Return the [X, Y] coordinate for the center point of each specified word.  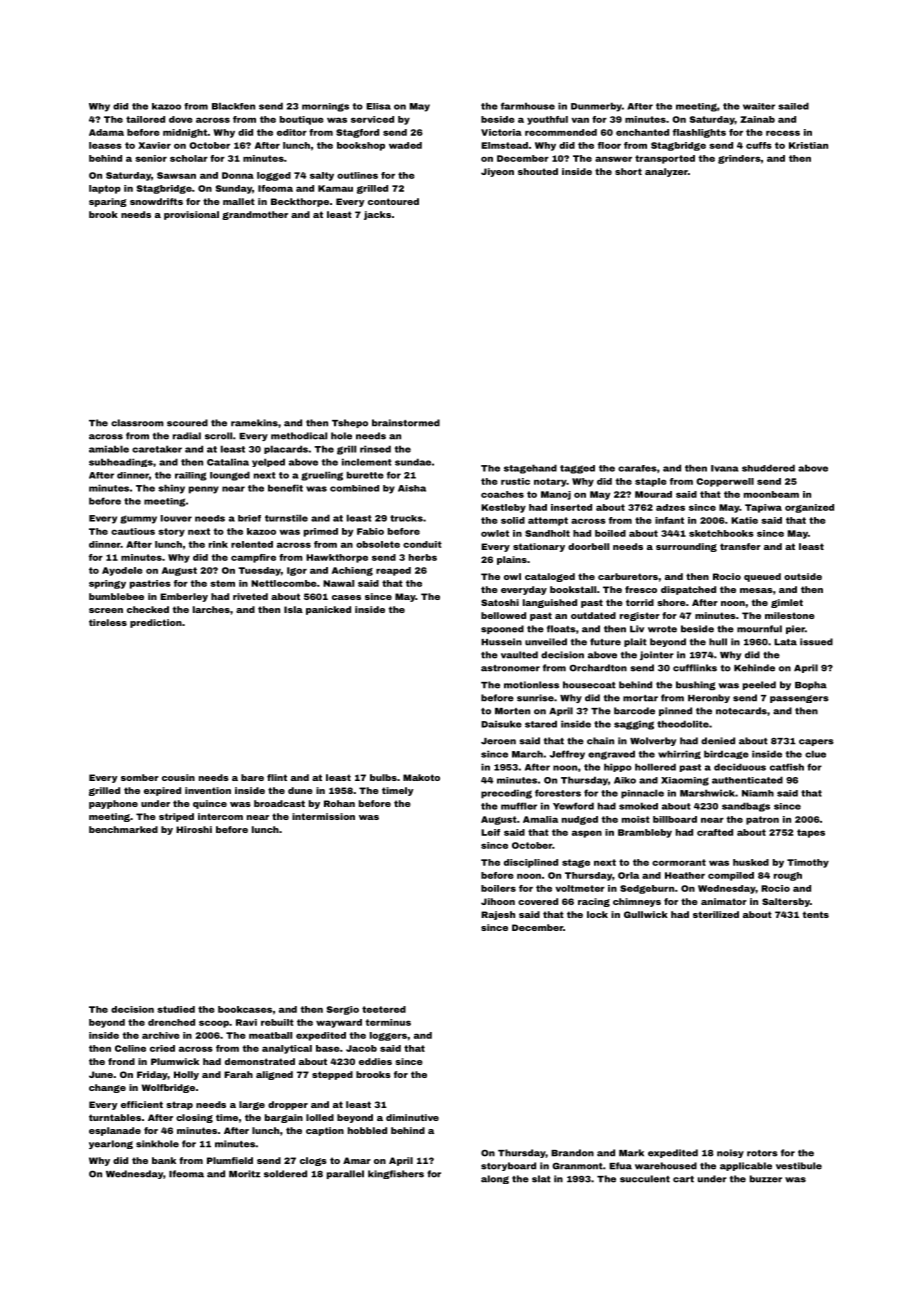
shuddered [768, 468]
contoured [393, 201]
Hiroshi [194, 829]
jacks [377, 215]
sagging [634, 725]
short [628, 171]
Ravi [246, 1022]
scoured [187, 423]
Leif [490, 832]
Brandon [572, 1153]
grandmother [255, 215]
